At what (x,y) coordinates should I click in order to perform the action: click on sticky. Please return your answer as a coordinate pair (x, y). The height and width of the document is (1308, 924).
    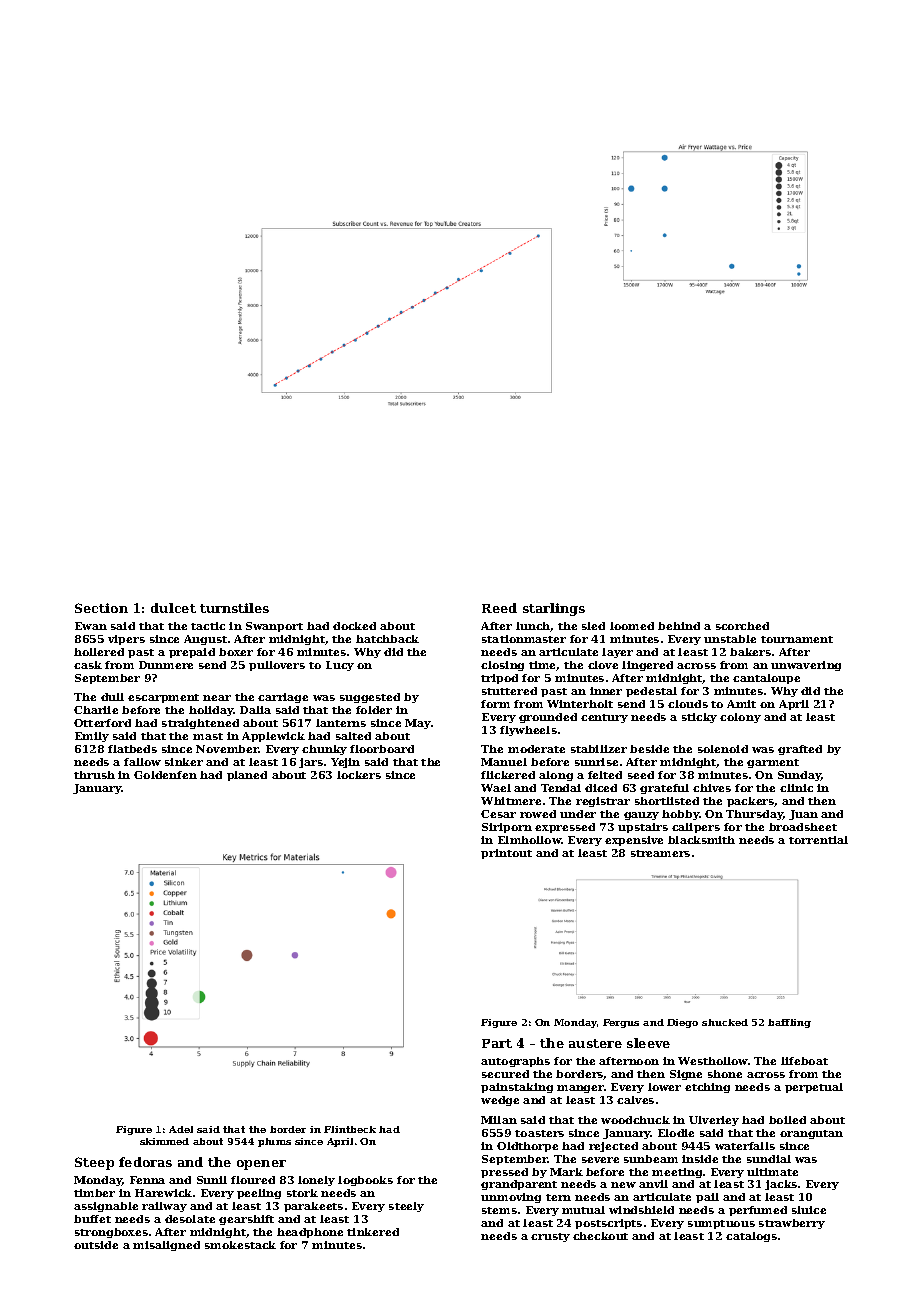
    Looking at the image, I should click on (699, 718).
